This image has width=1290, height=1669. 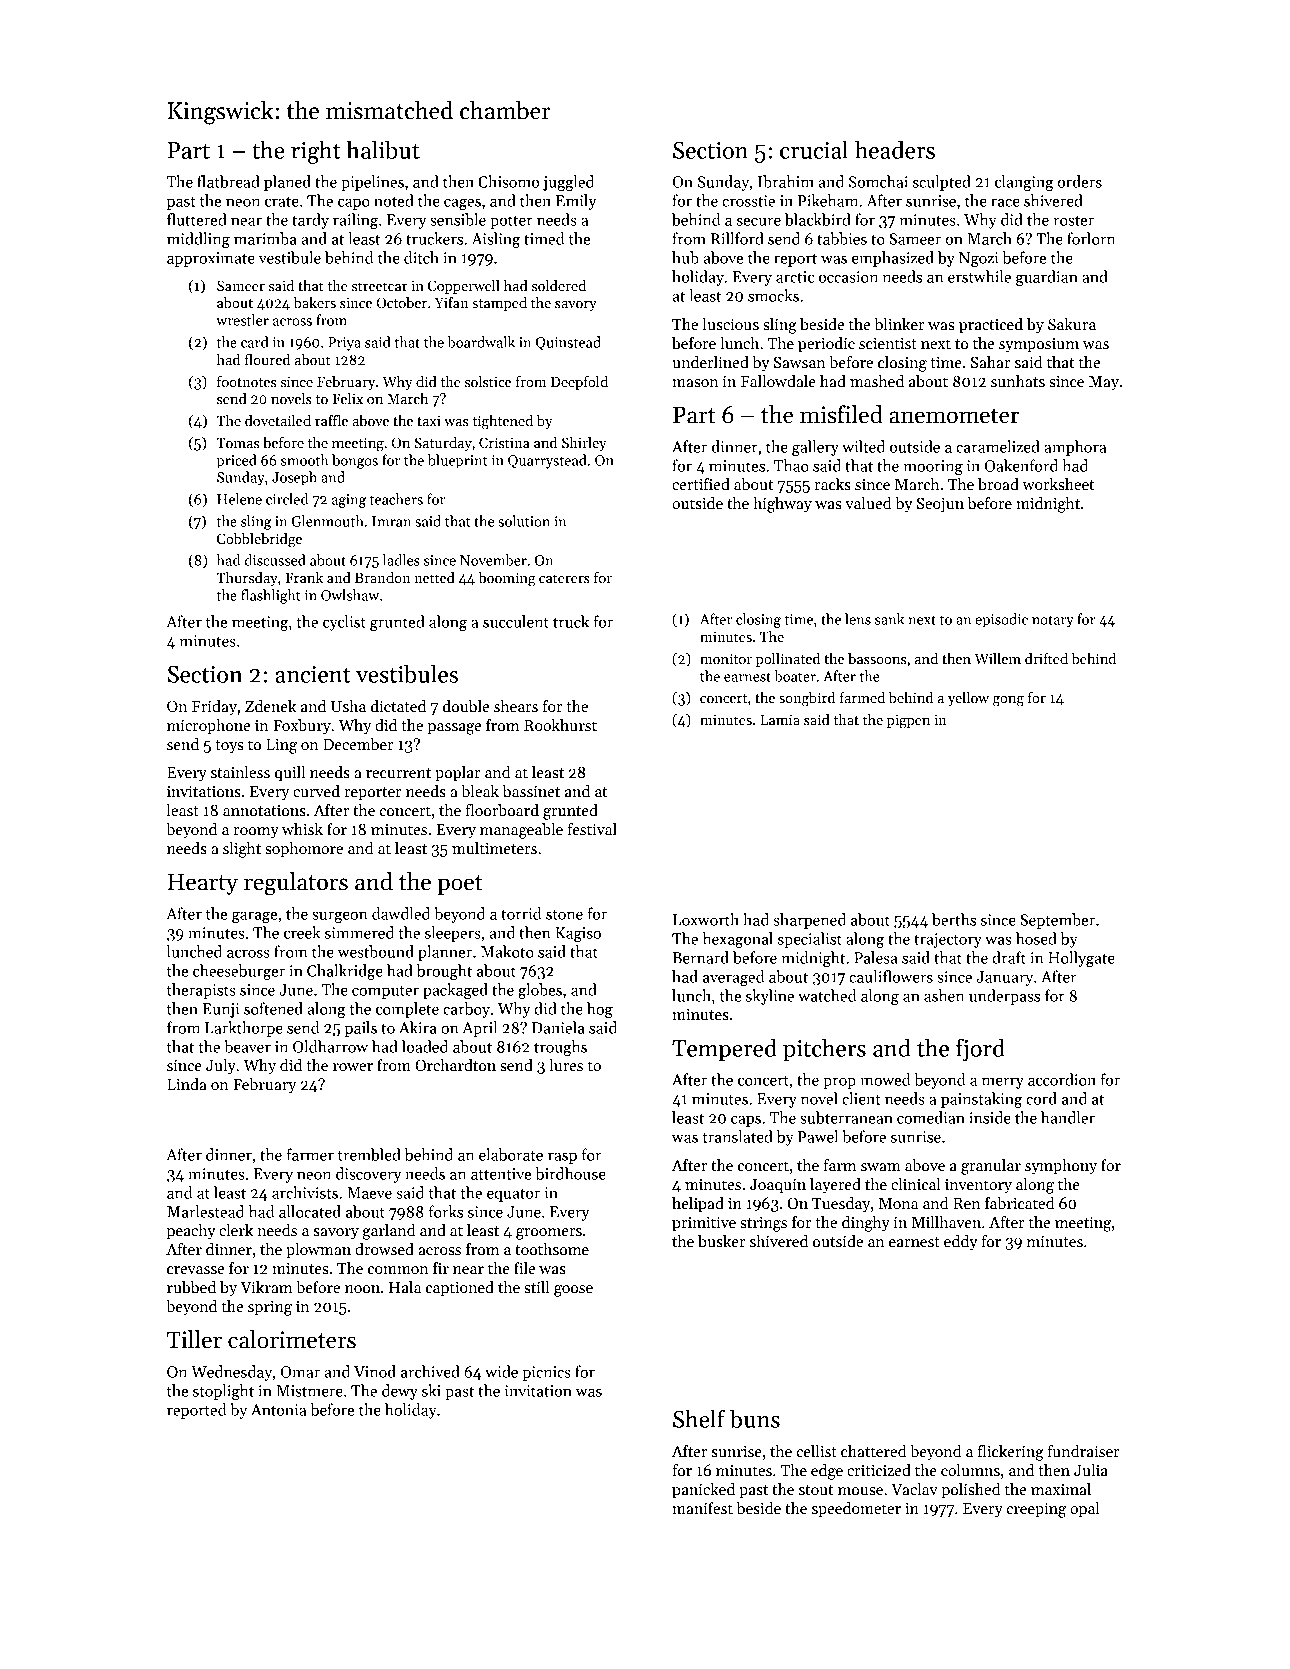 What do you see at coordinates (780, 719) in the image?
I see `Lamia` at bounding box center [780, 719].
